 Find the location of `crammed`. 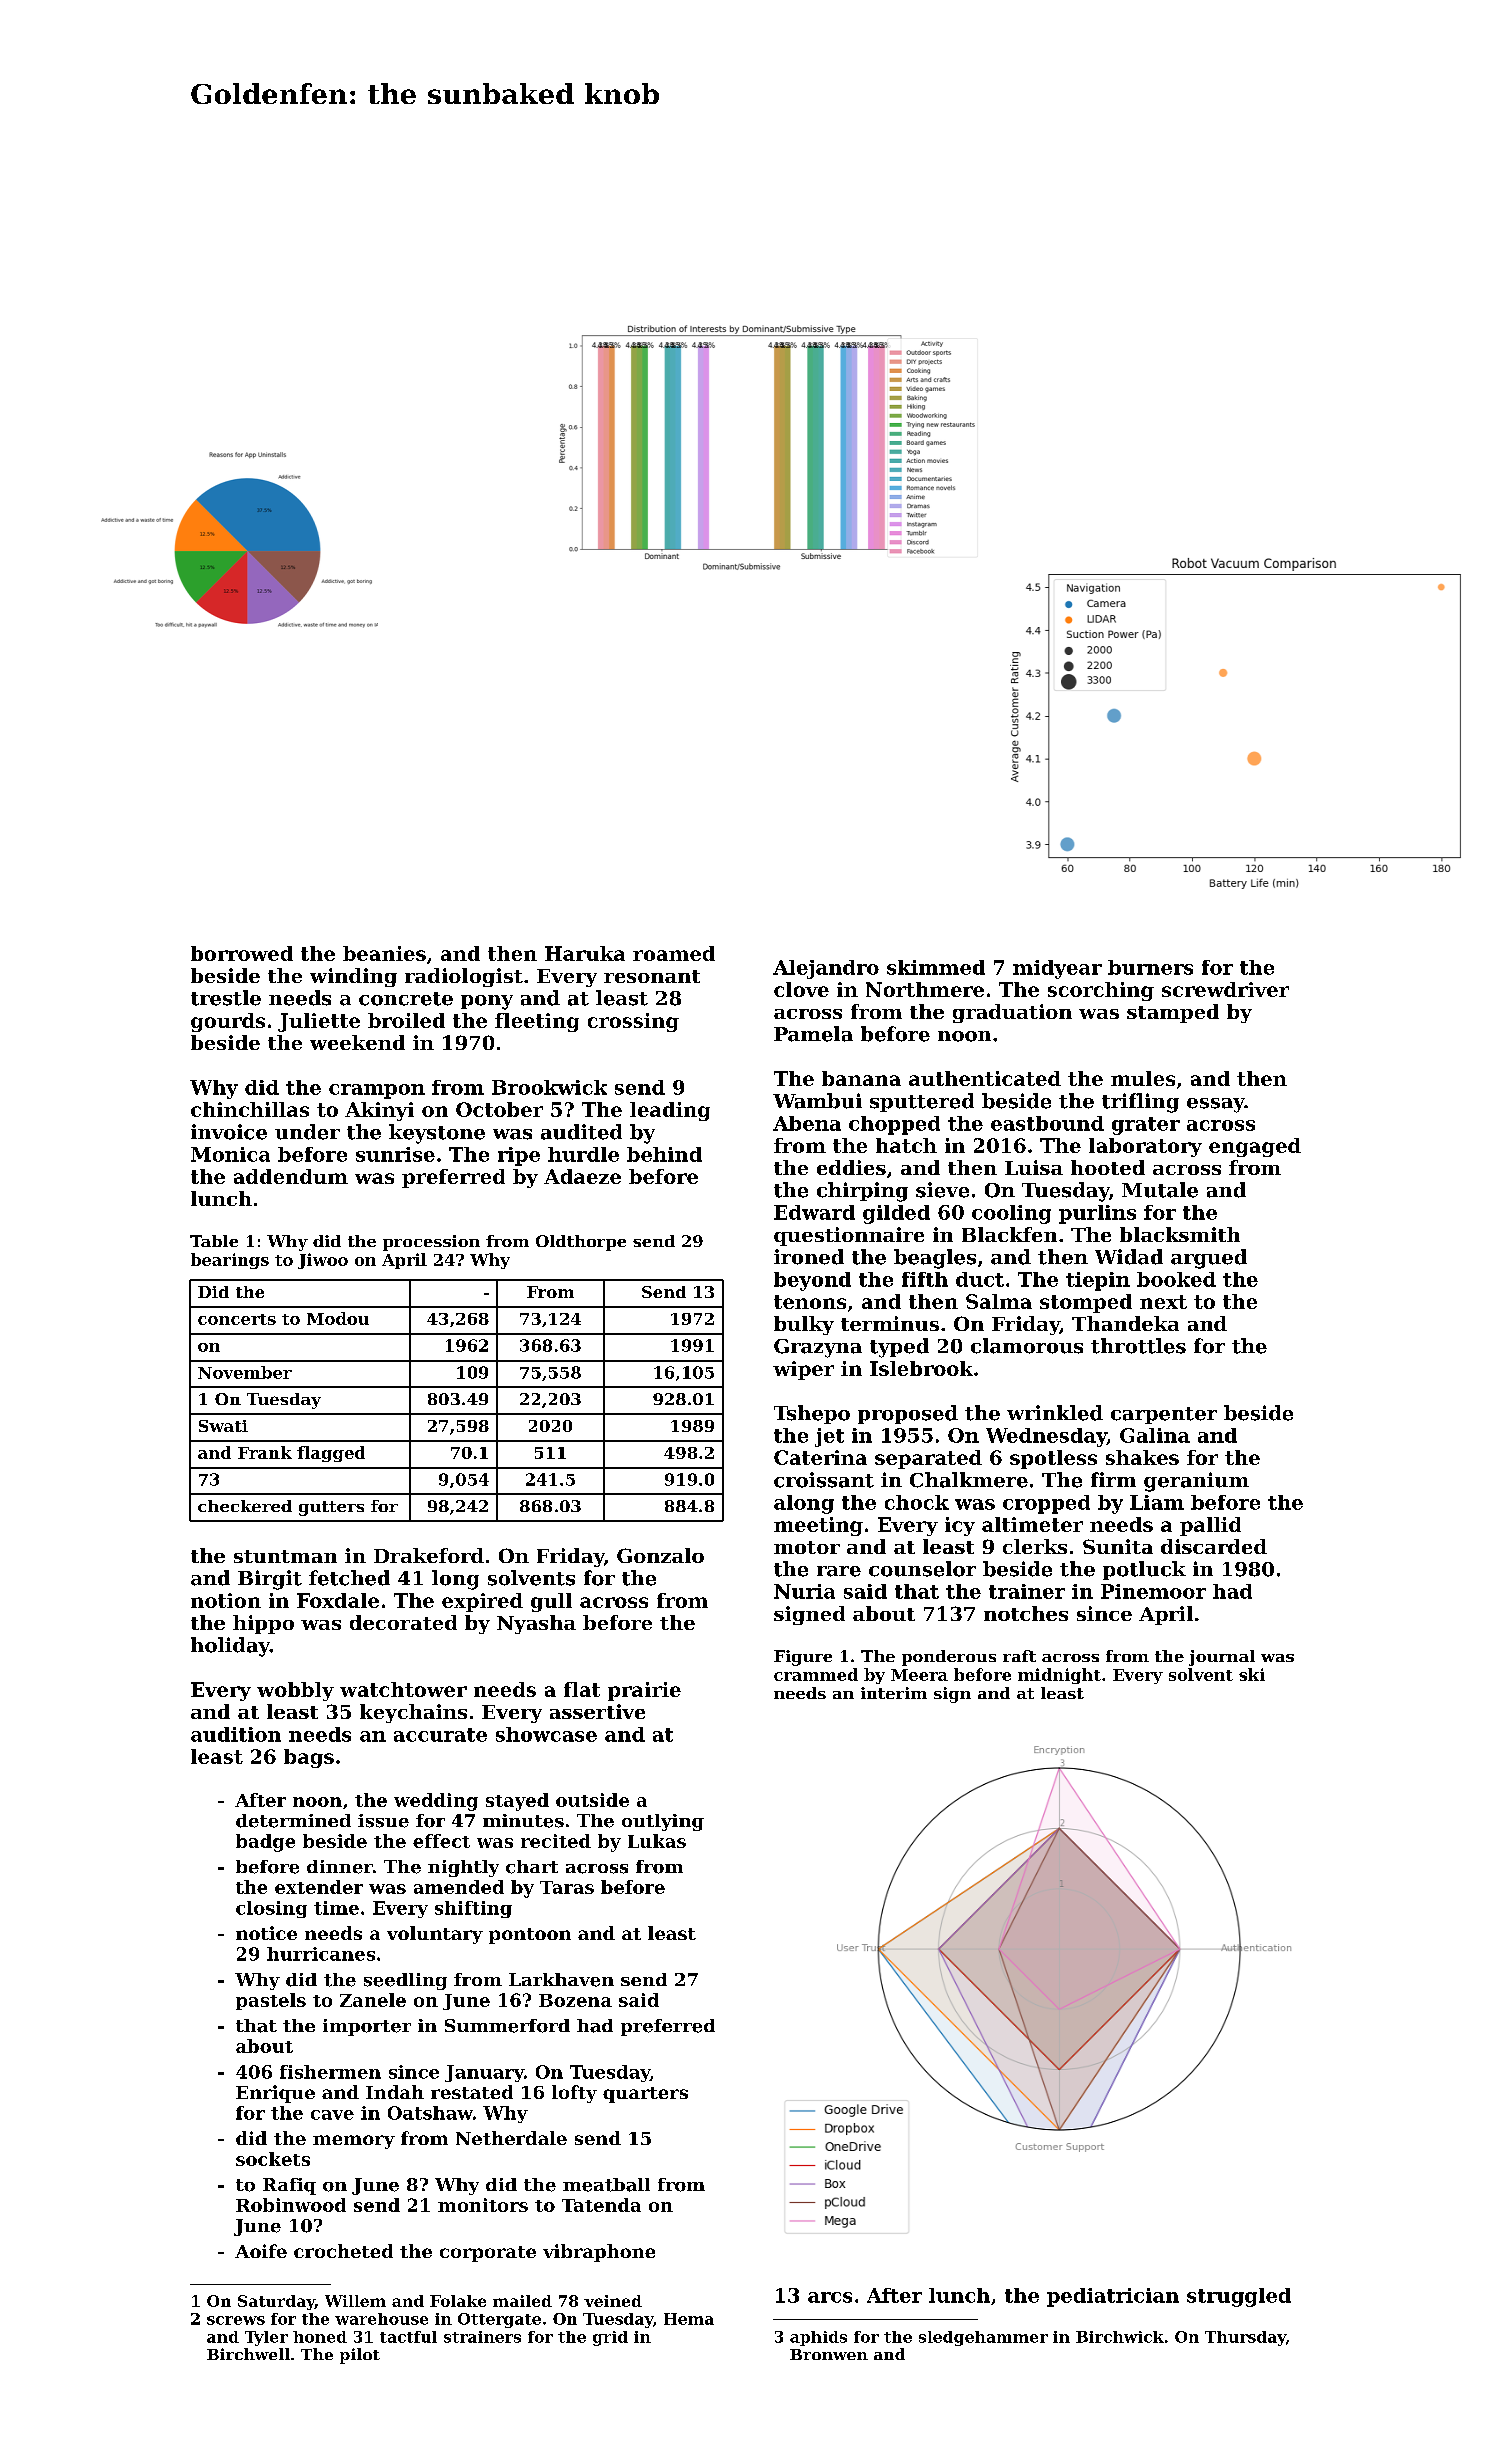

crammed is located at coordinates (816, 1674).
